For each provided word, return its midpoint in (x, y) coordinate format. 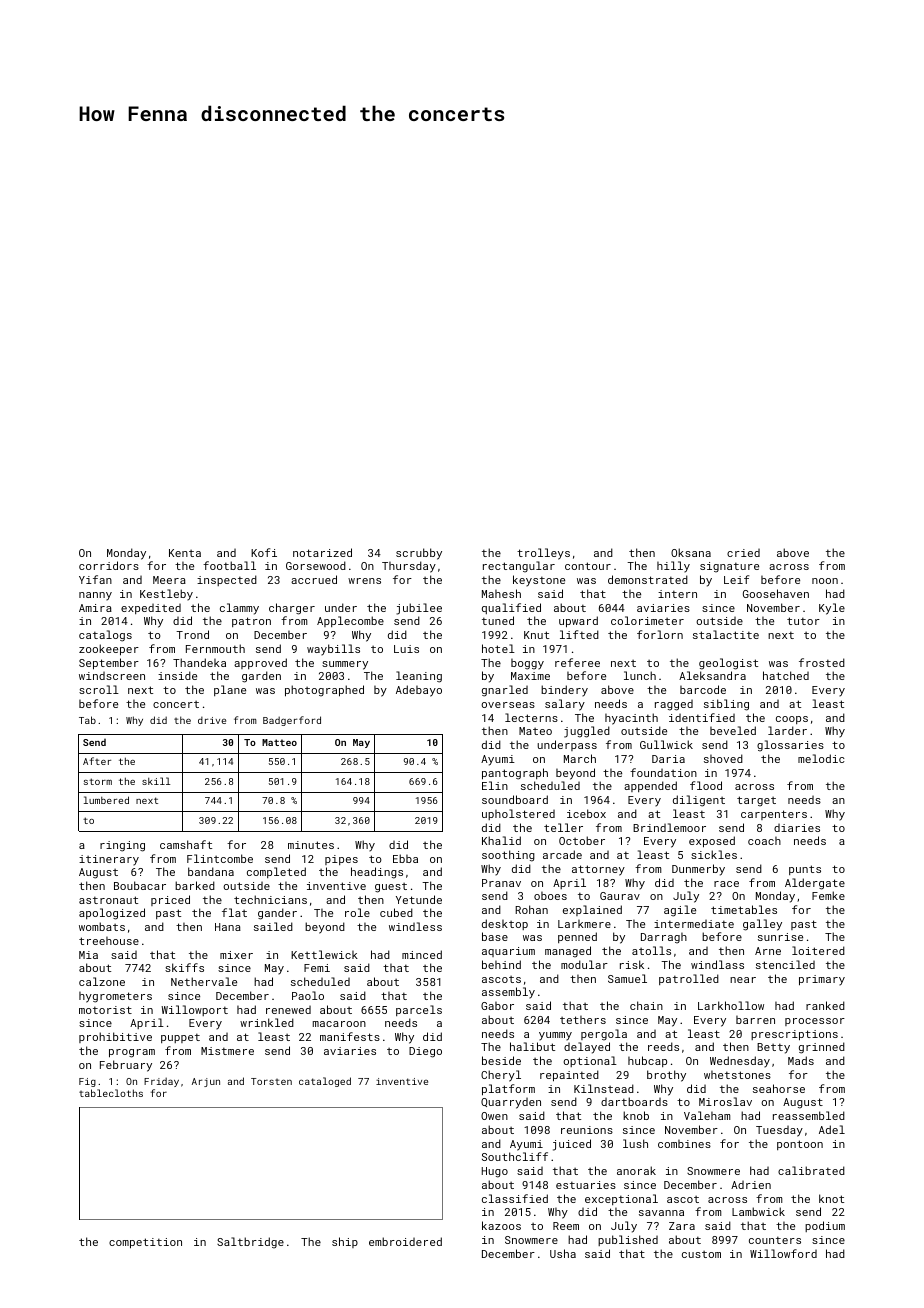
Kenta (185, 553)
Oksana (691, 552)
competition (145, 1243)
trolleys (543, 554)
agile (680, 911)
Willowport (194, 1010)
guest (391, 888)
